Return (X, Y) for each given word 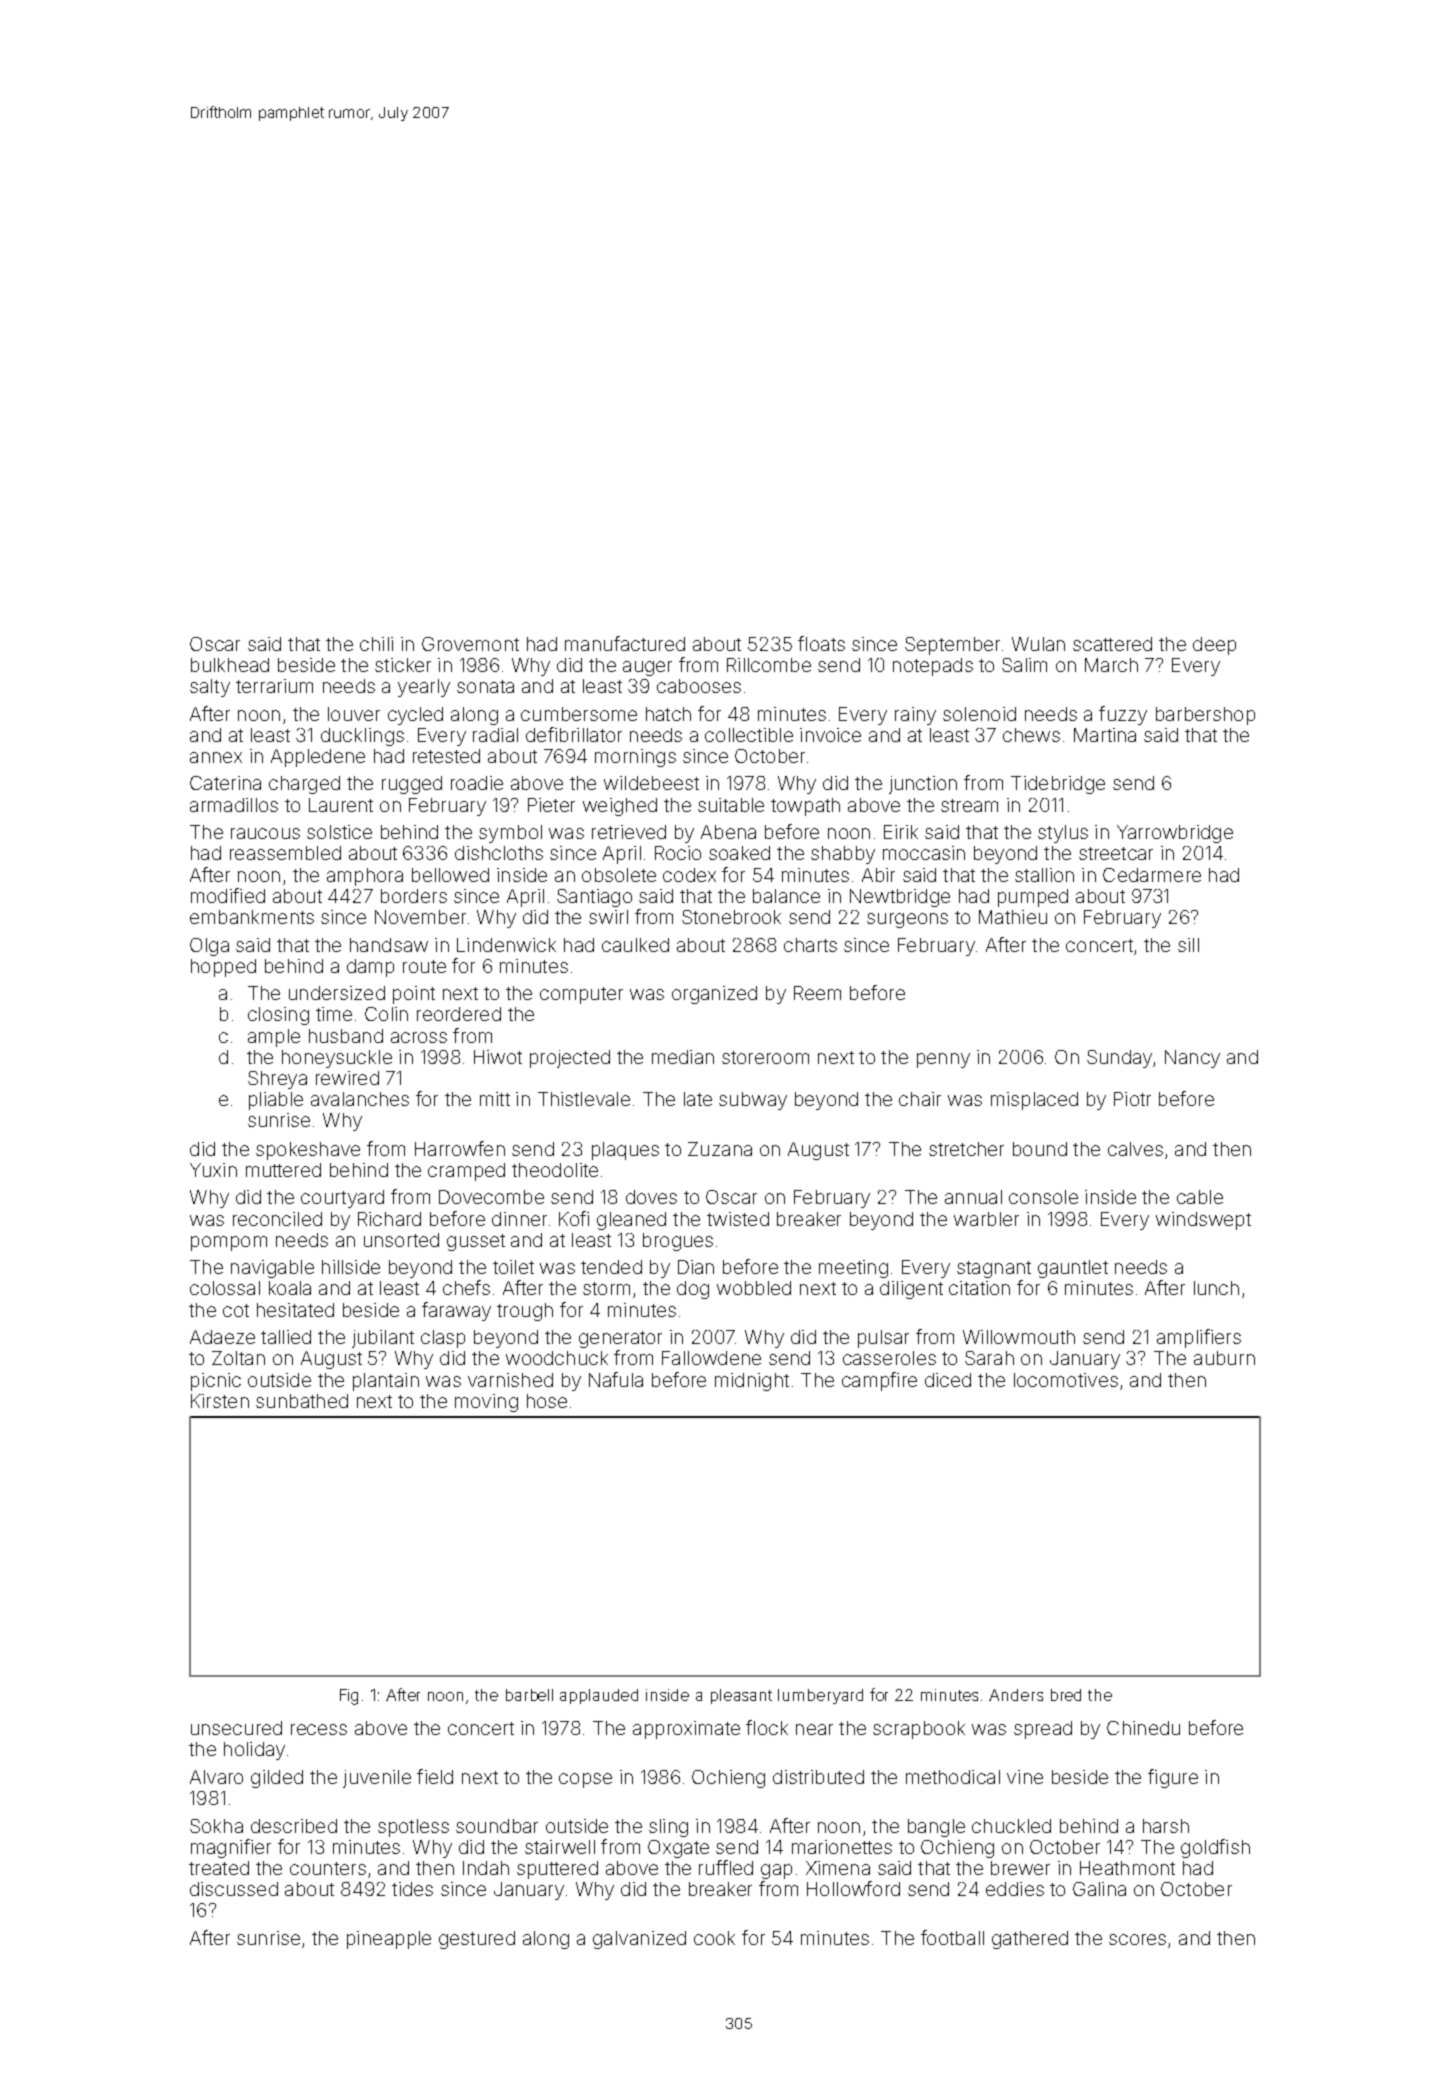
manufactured (625, 643)
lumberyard (820, 1696)
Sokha (216, 1826)
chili (376, 644)
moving (486, 1403)
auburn (1224, 1358)
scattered (1112, 644)
